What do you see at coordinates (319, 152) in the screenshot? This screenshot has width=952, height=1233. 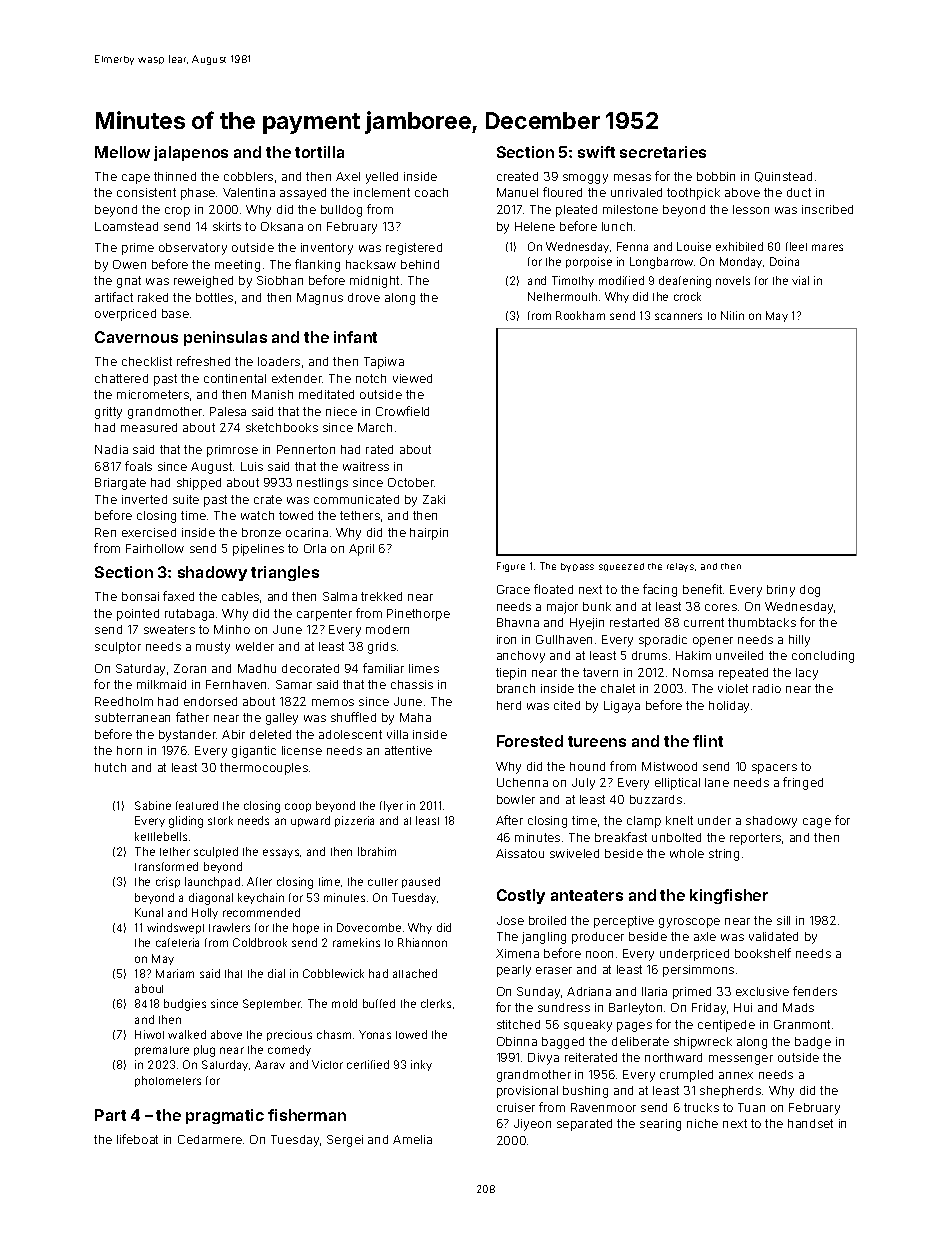 I see `tortilla` at bounding box center [319, 152].
